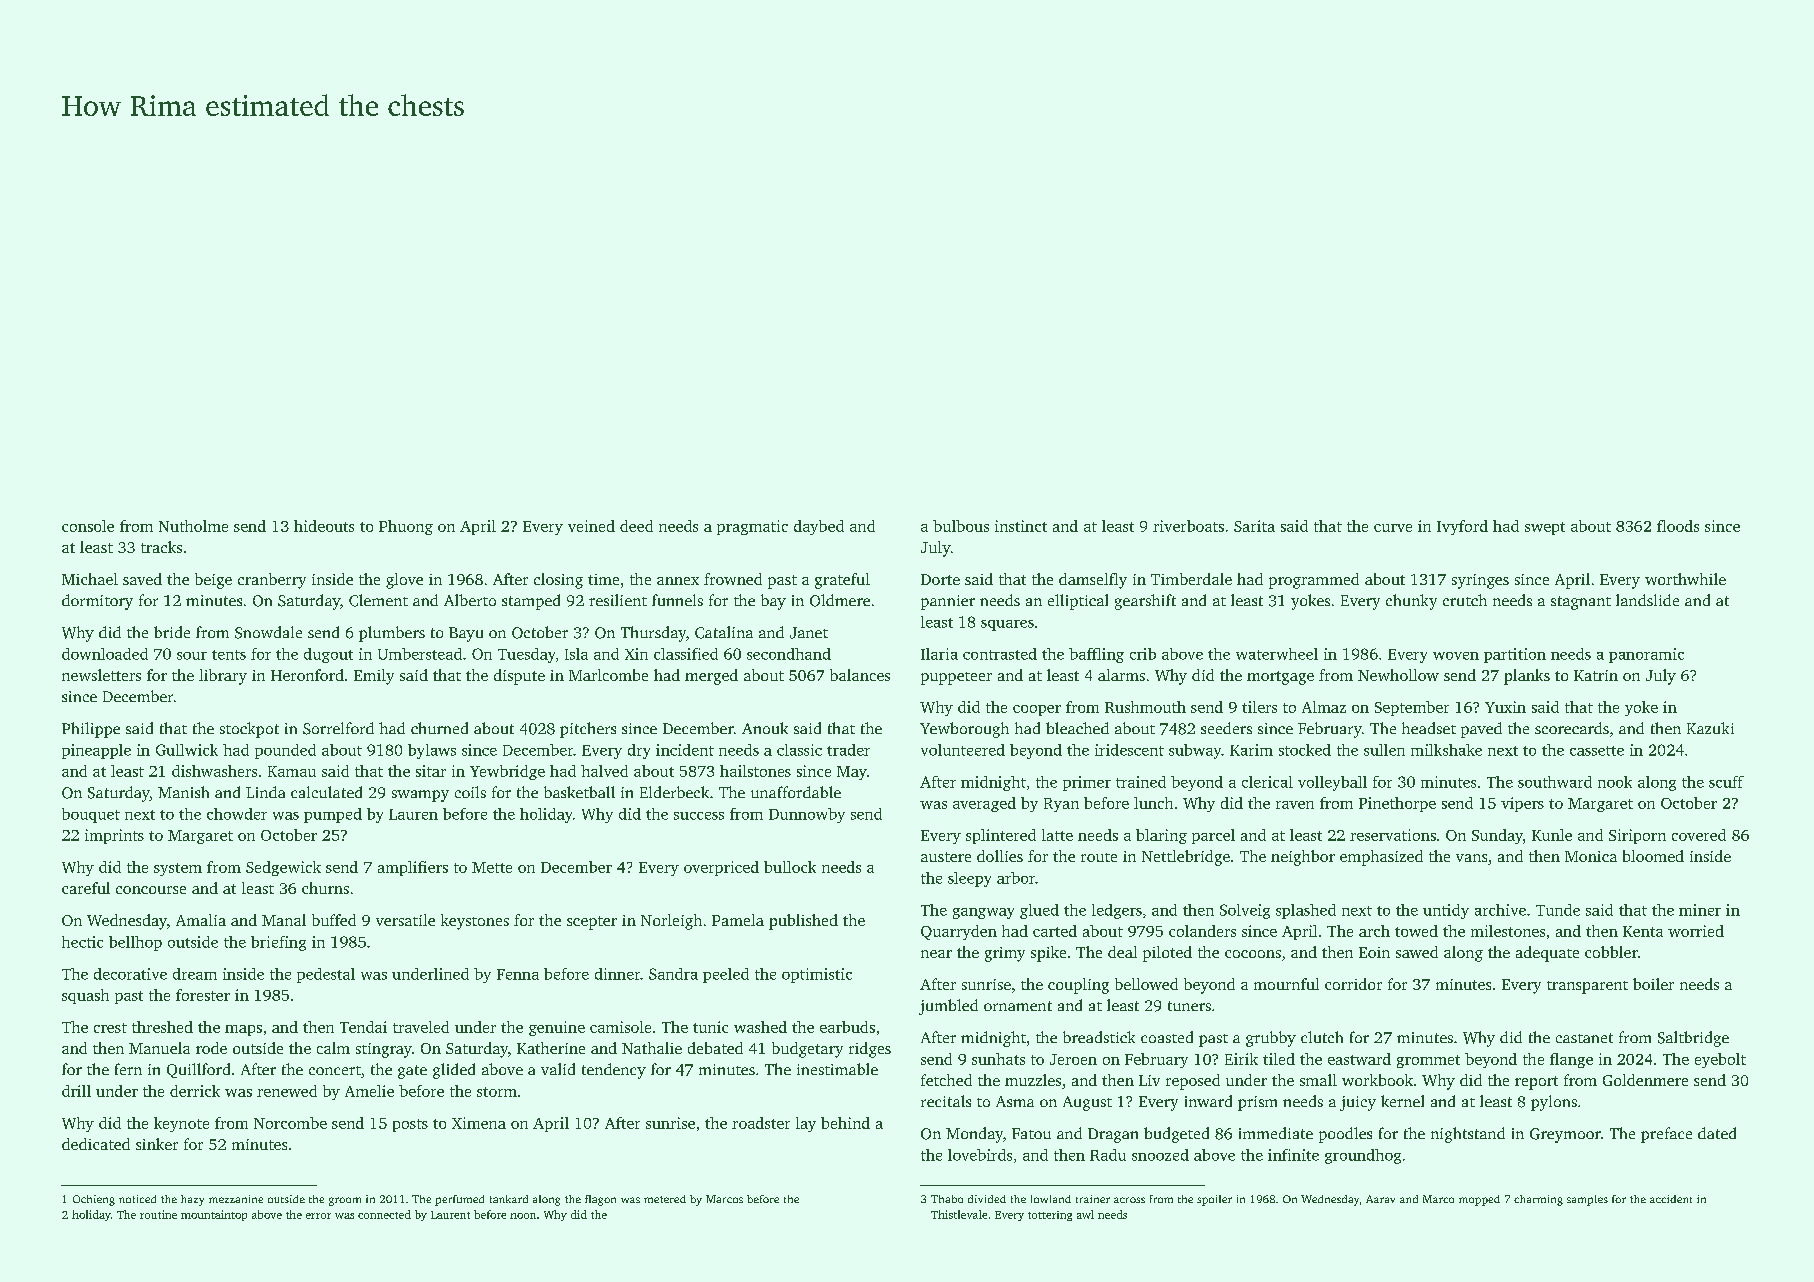  What do you see at coordinates (1021, 526) in the screenshot?
I see `instinct` at bounding box center [1021, 526].
